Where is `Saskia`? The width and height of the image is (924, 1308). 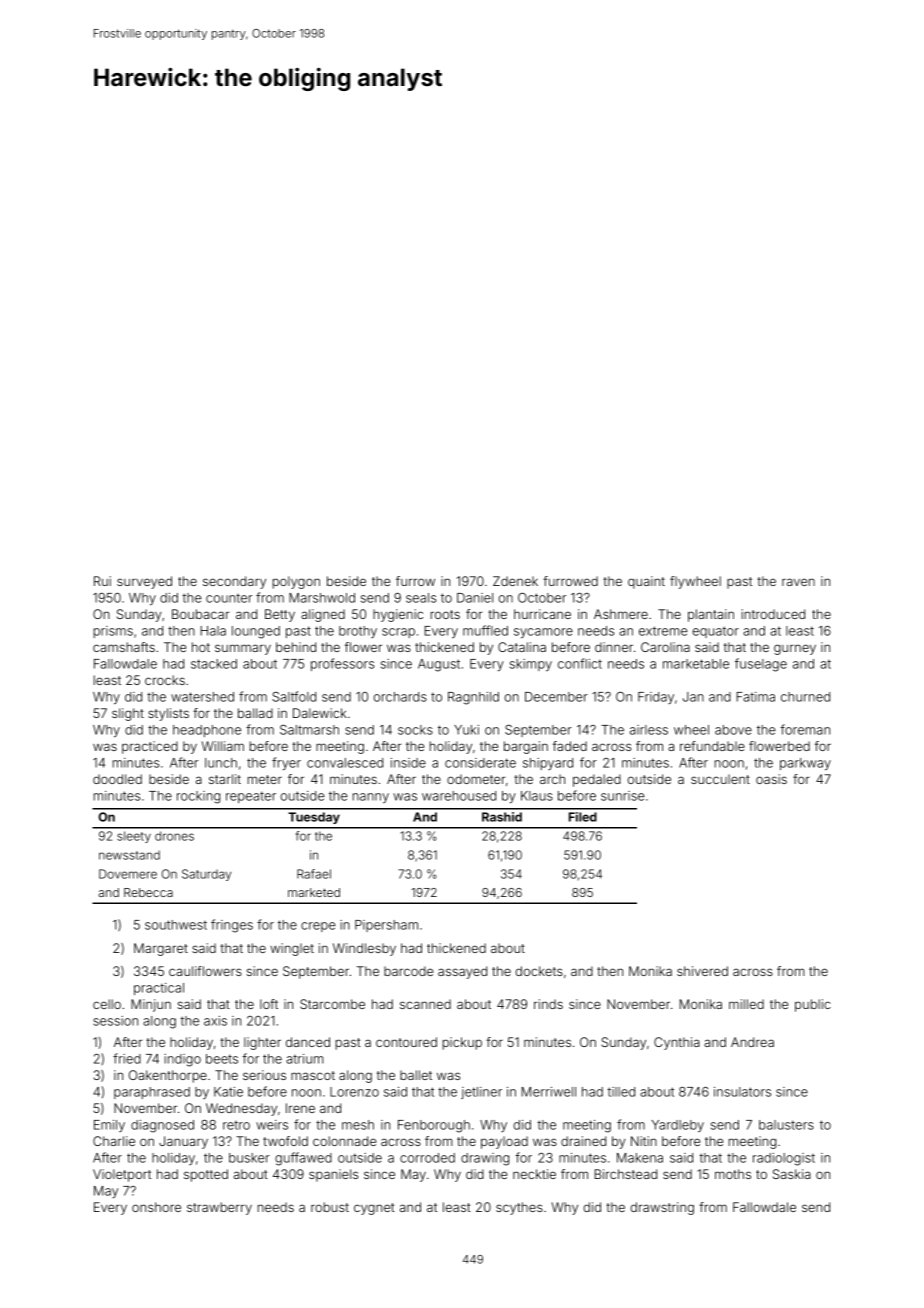
Saskia is located at coordinates (792, 1174).
